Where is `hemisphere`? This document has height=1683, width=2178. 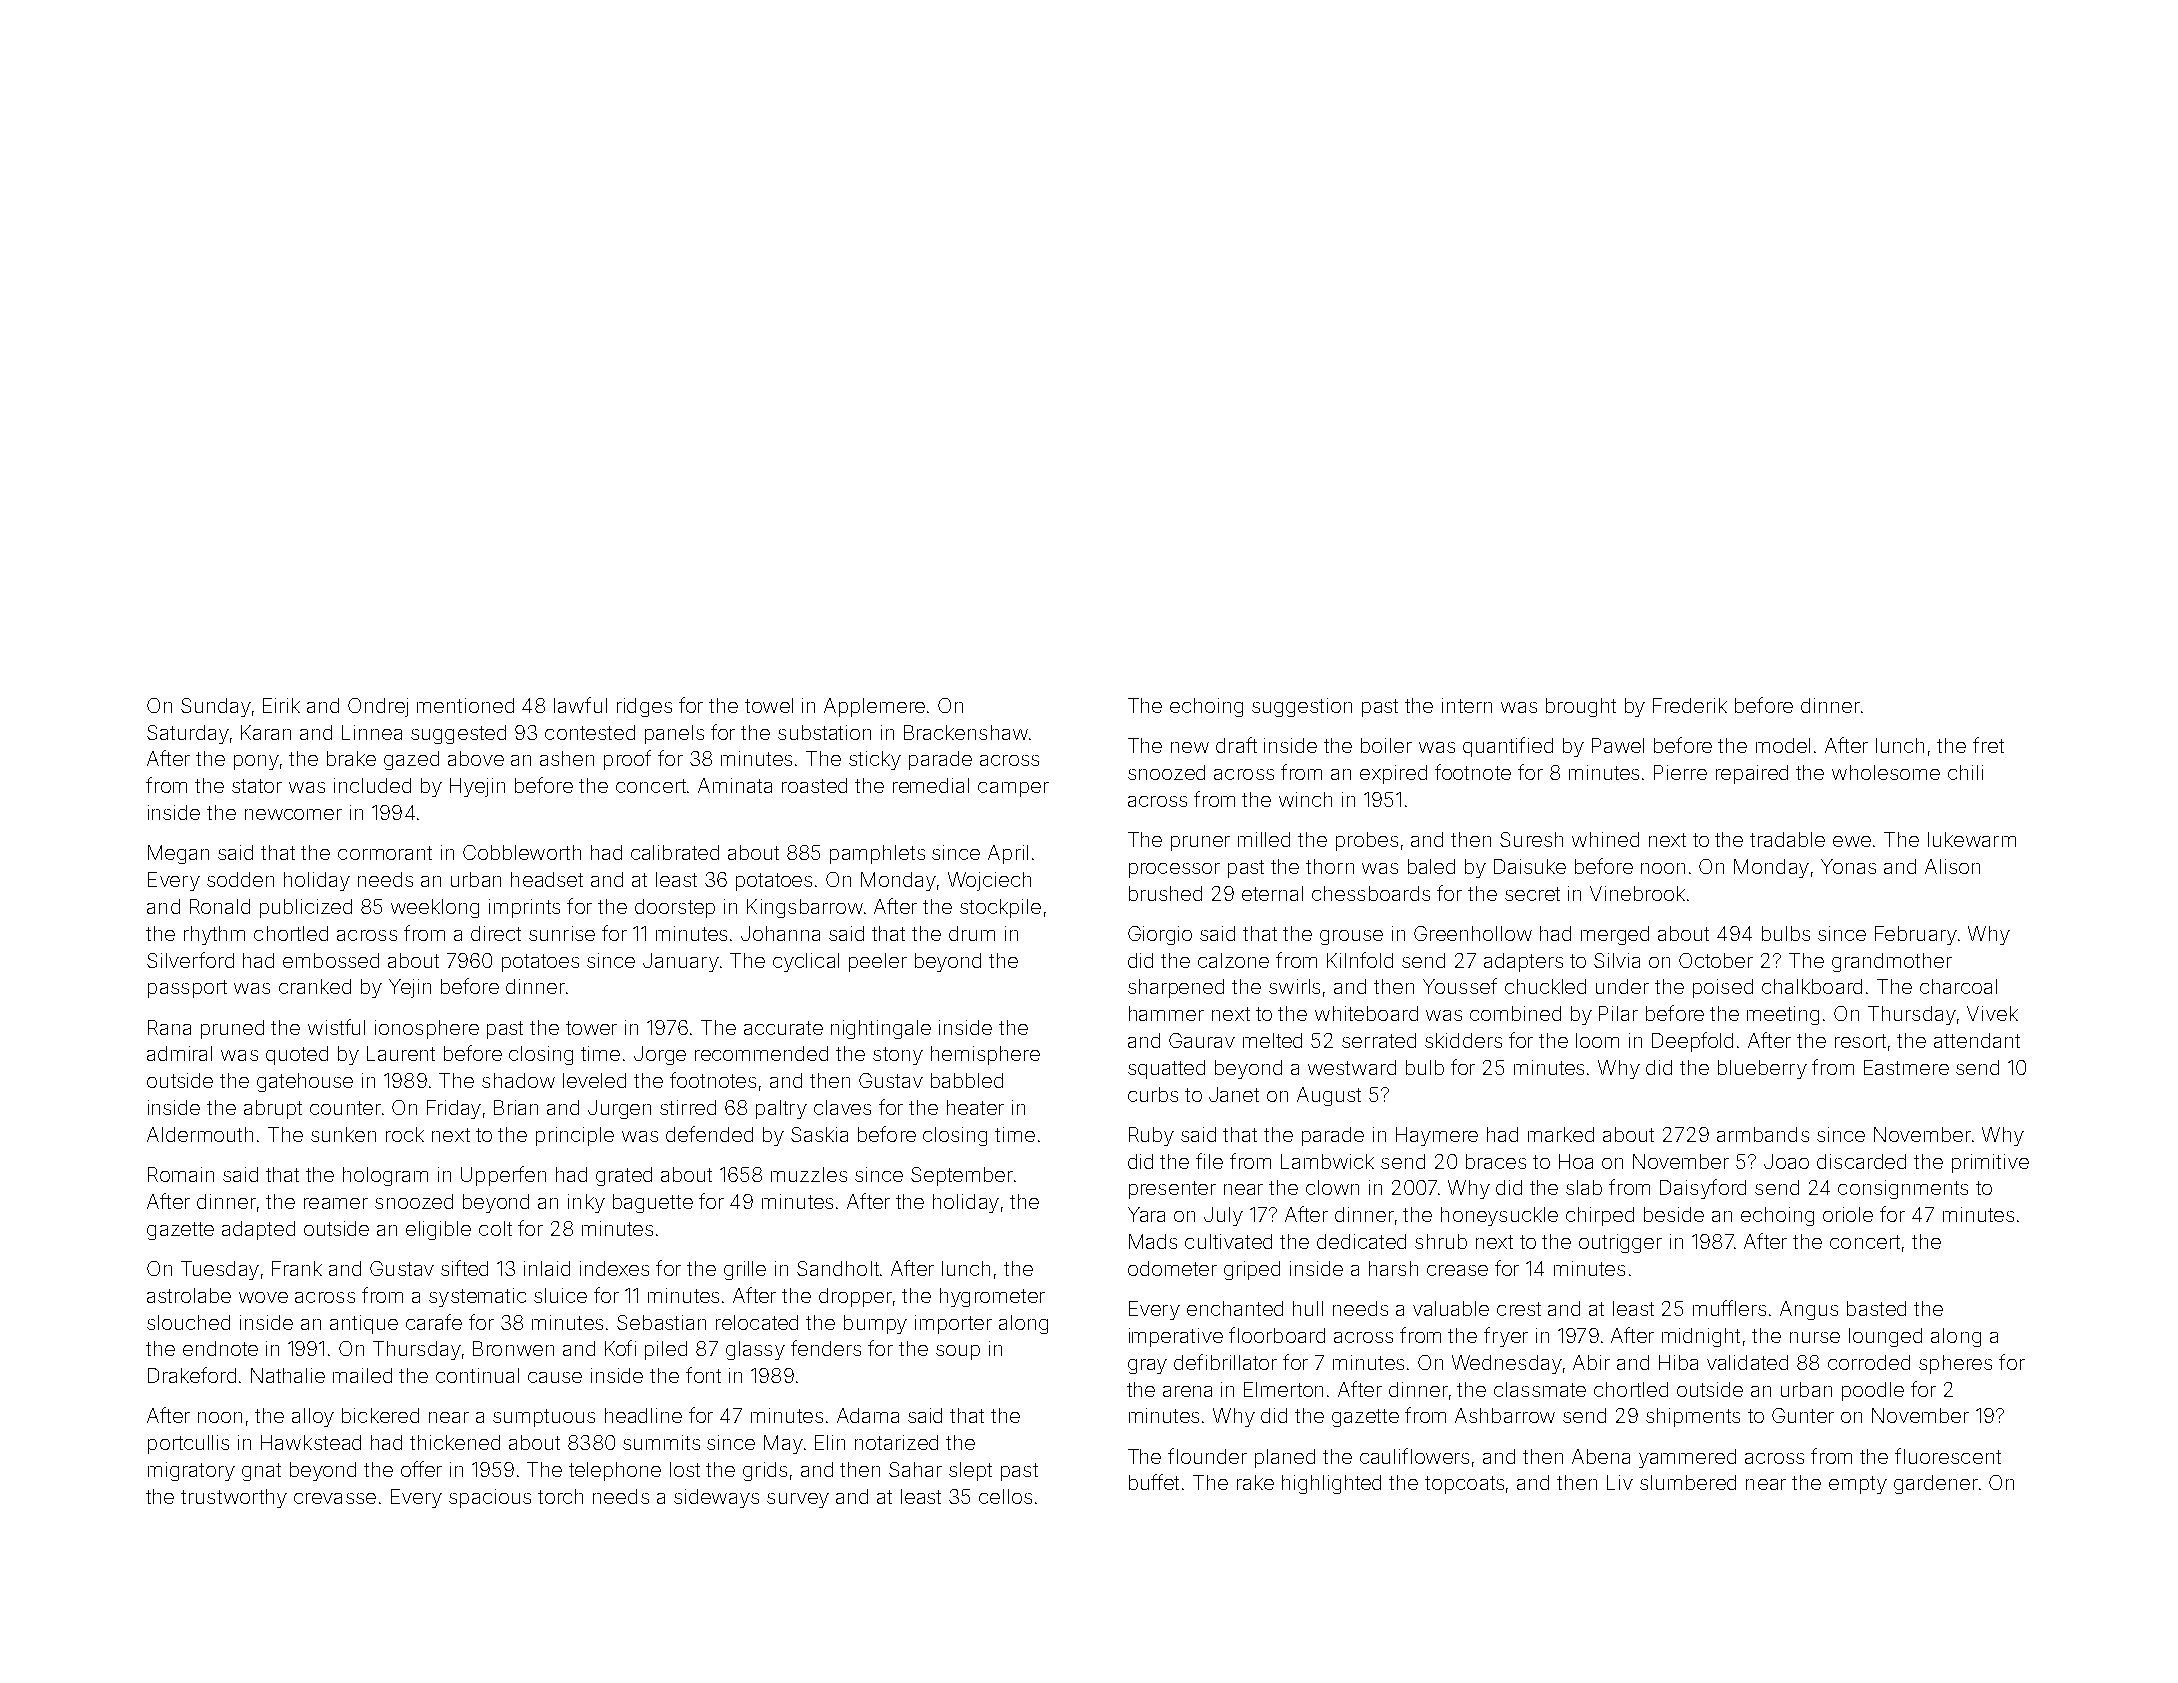 hemisphere is located at coordinates (985, 1055).
